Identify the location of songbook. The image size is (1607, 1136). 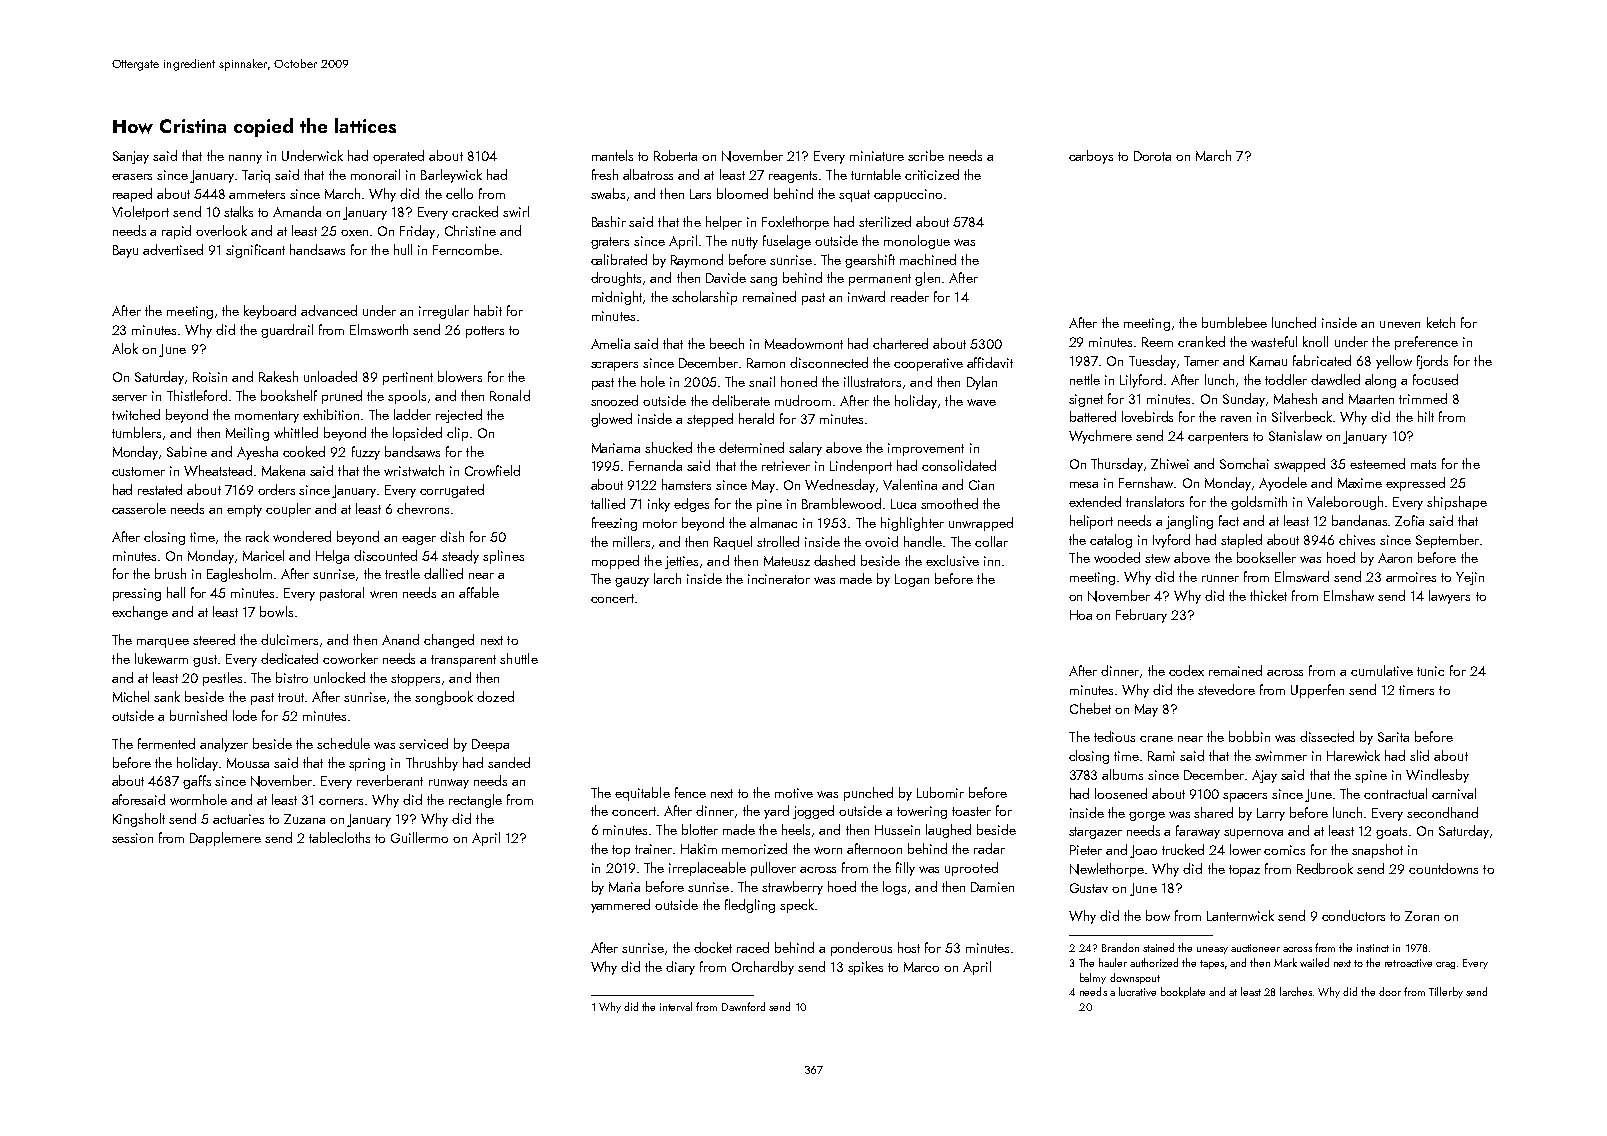
(444, 698).
